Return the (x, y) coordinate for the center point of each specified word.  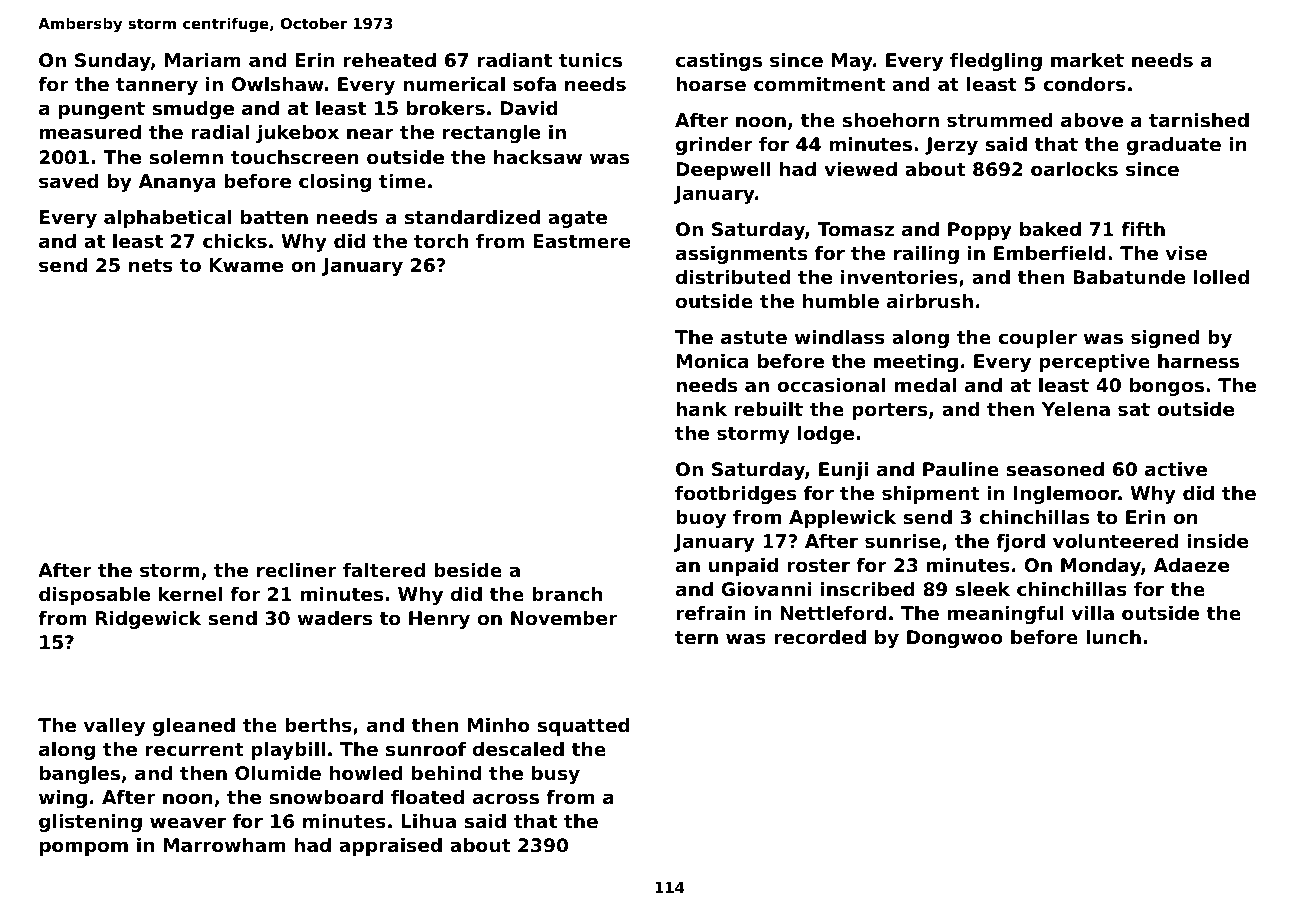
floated (427, 797)
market (1087, 60)
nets (151, 265)
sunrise (903, 541)
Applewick (842, 519)
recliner (296, 570)
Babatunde (1129, 277)
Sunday (113, 62)
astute (754, 338)
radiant (515, 60)
